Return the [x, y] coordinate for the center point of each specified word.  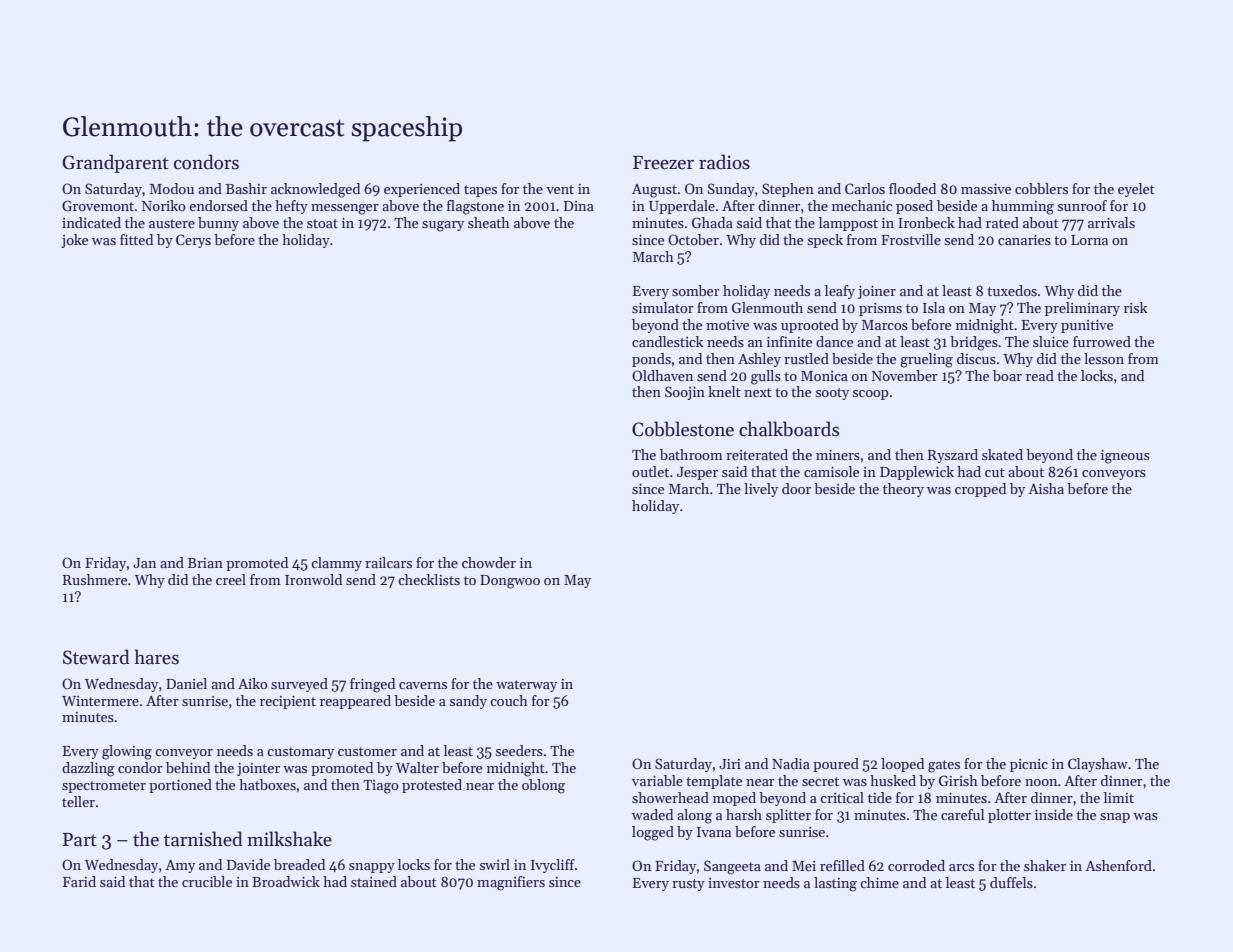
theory [903, 490]
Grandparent [115, 163]
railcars [388, 562]
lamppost [848, 224]
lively [761, 490]
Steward [96, 657]
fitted [136, 239]
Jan [144, 563]
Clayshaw [1098, 765]
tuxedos [1012, 290]
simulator [663, 307]
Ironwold [313, 579]
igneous [1125, 456]
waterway [526, 686]
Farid [79, 881]
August [654, 191]
